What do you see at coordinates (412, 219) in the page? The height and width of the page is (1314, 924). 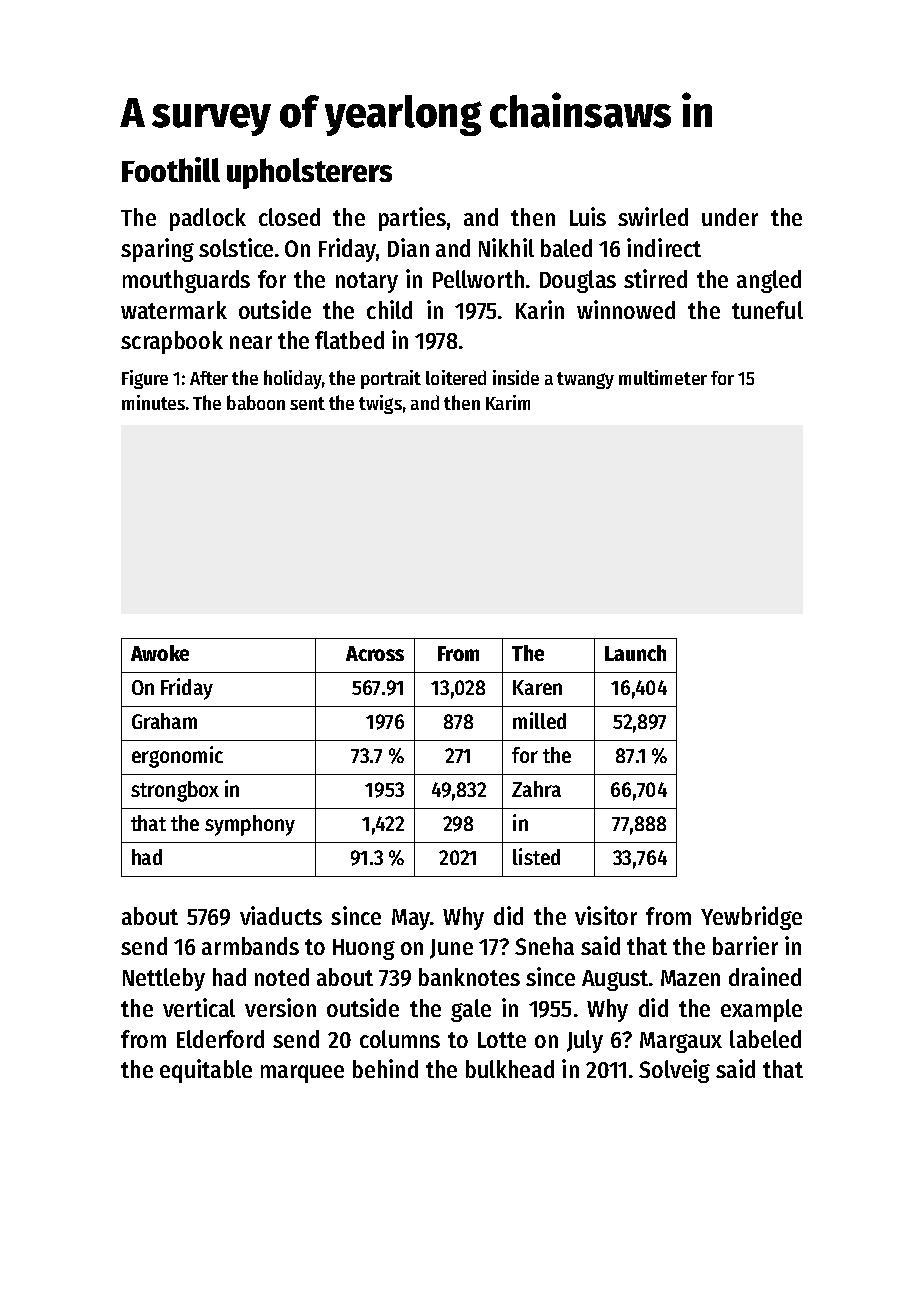 I see `parties` at bounding box center [412, 219].
